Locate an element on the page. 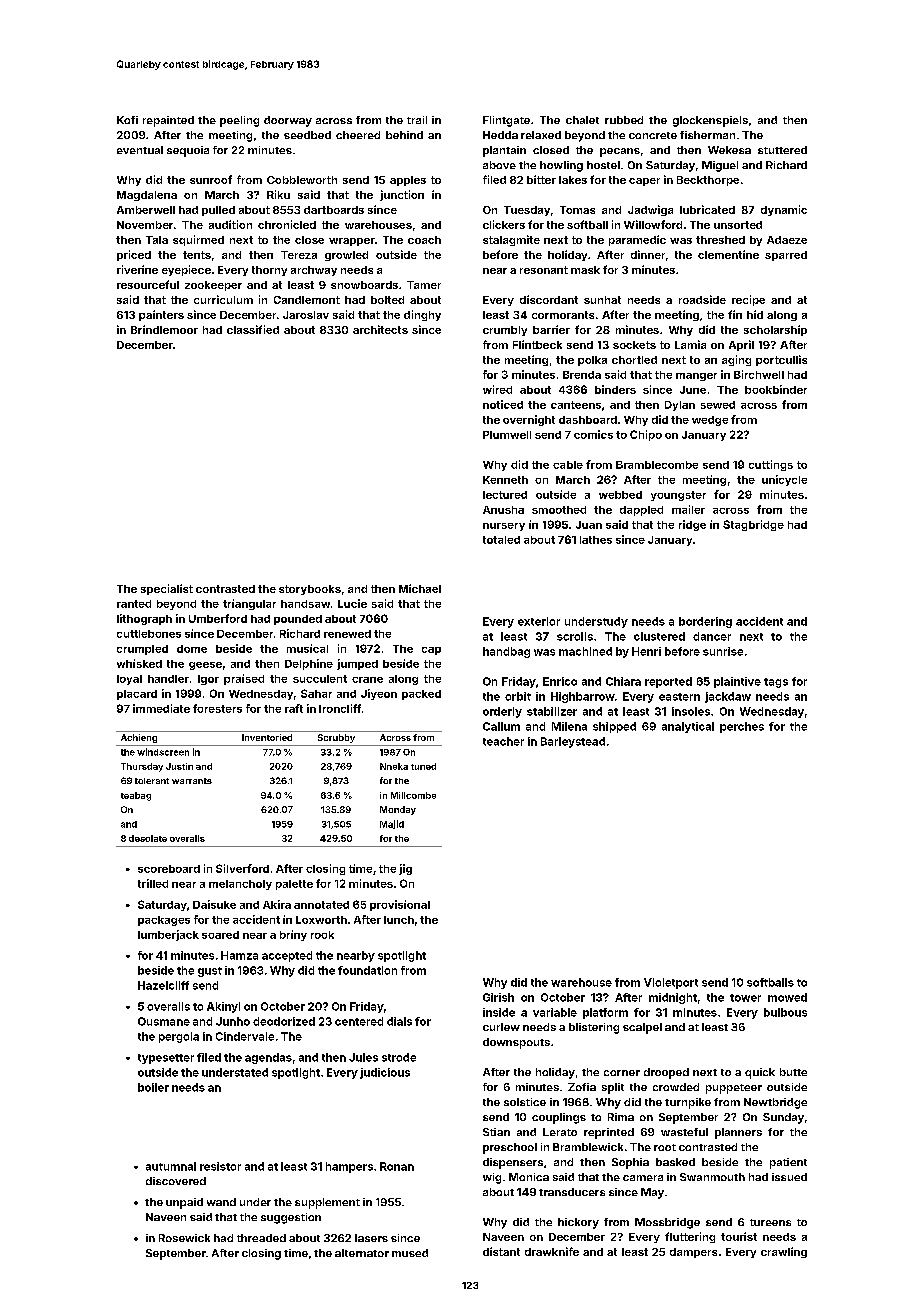  solstice is located at coordinates (525, 1102).
